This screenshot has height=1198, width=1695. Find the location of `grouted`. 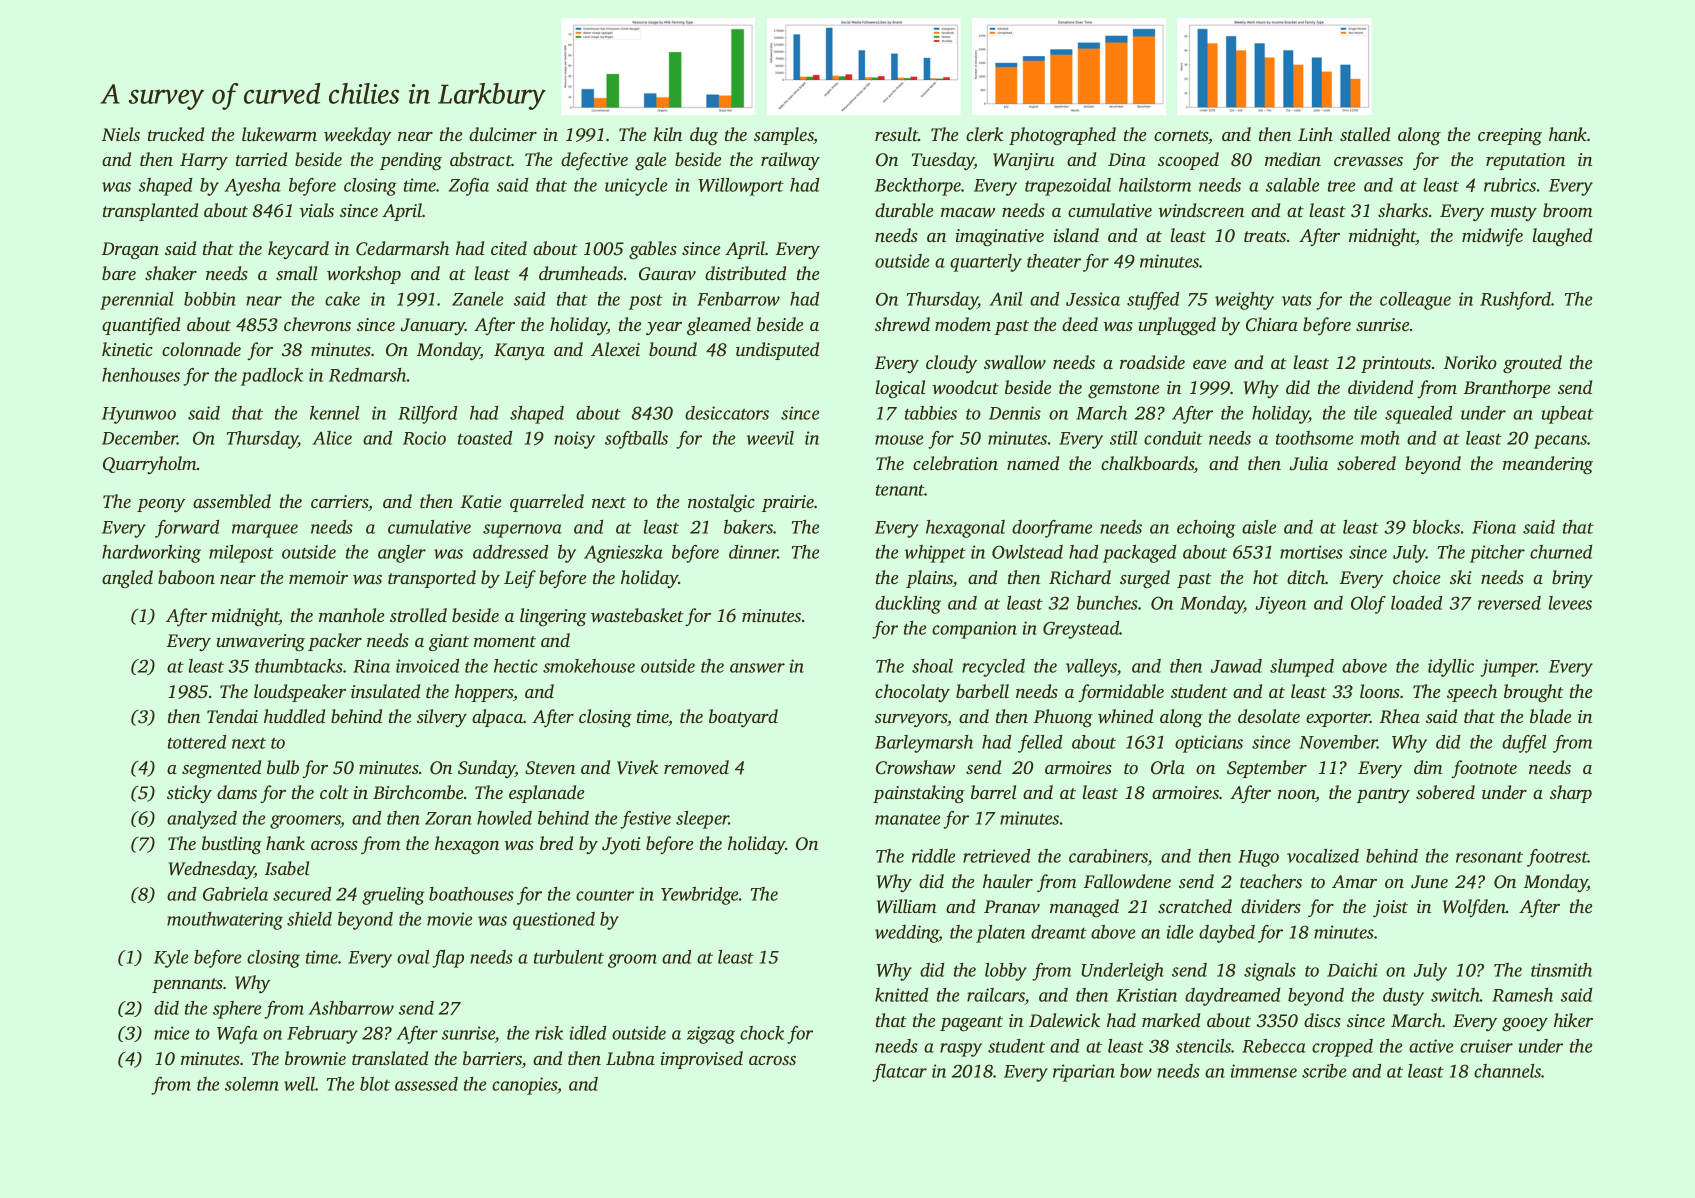

grouted is located at coordinates (1532, 364).
